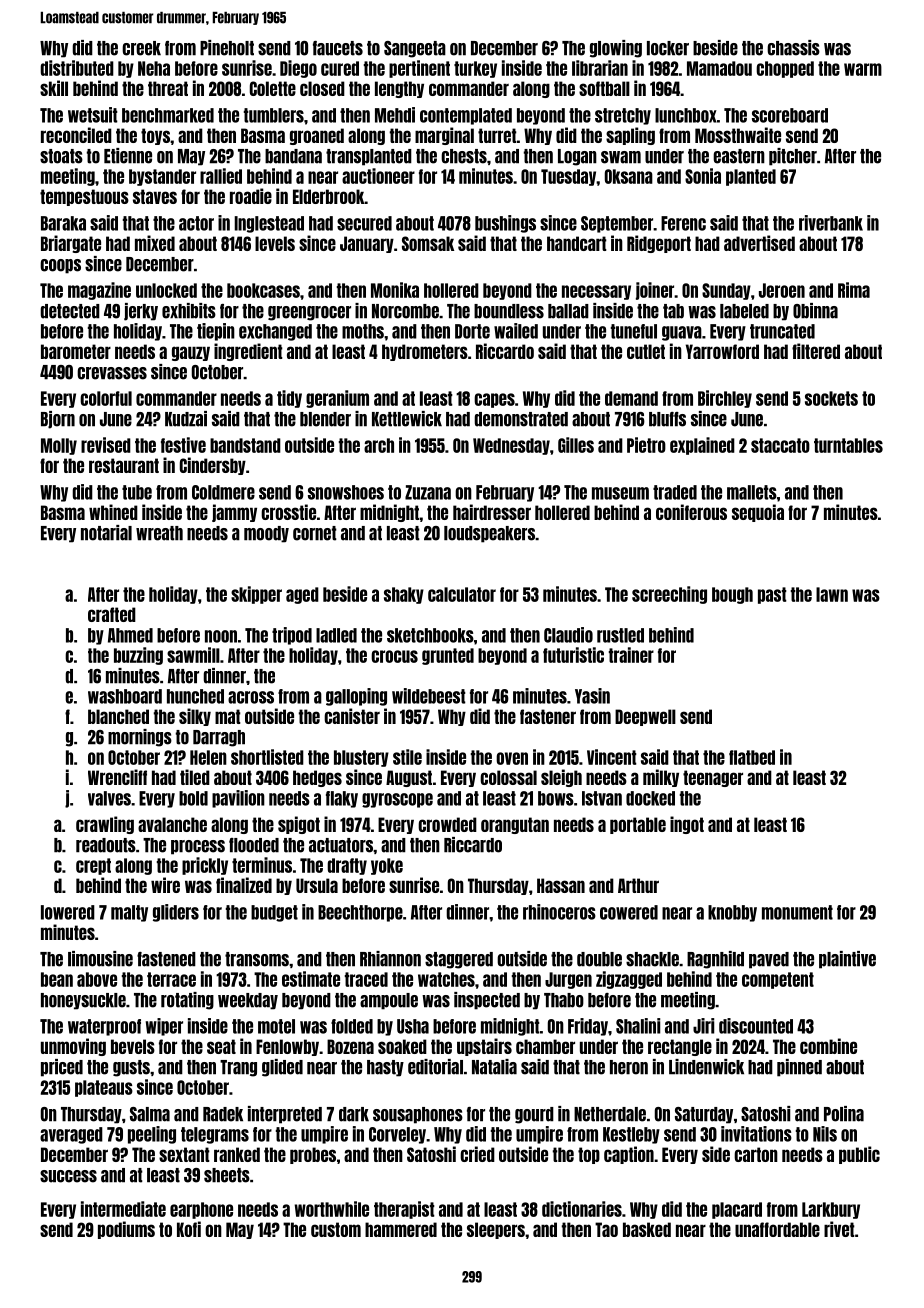 The height and width of the image is (1308, 924). Describe the element at coordinates (61, 156) in the image. I see `stoats` at that location.
